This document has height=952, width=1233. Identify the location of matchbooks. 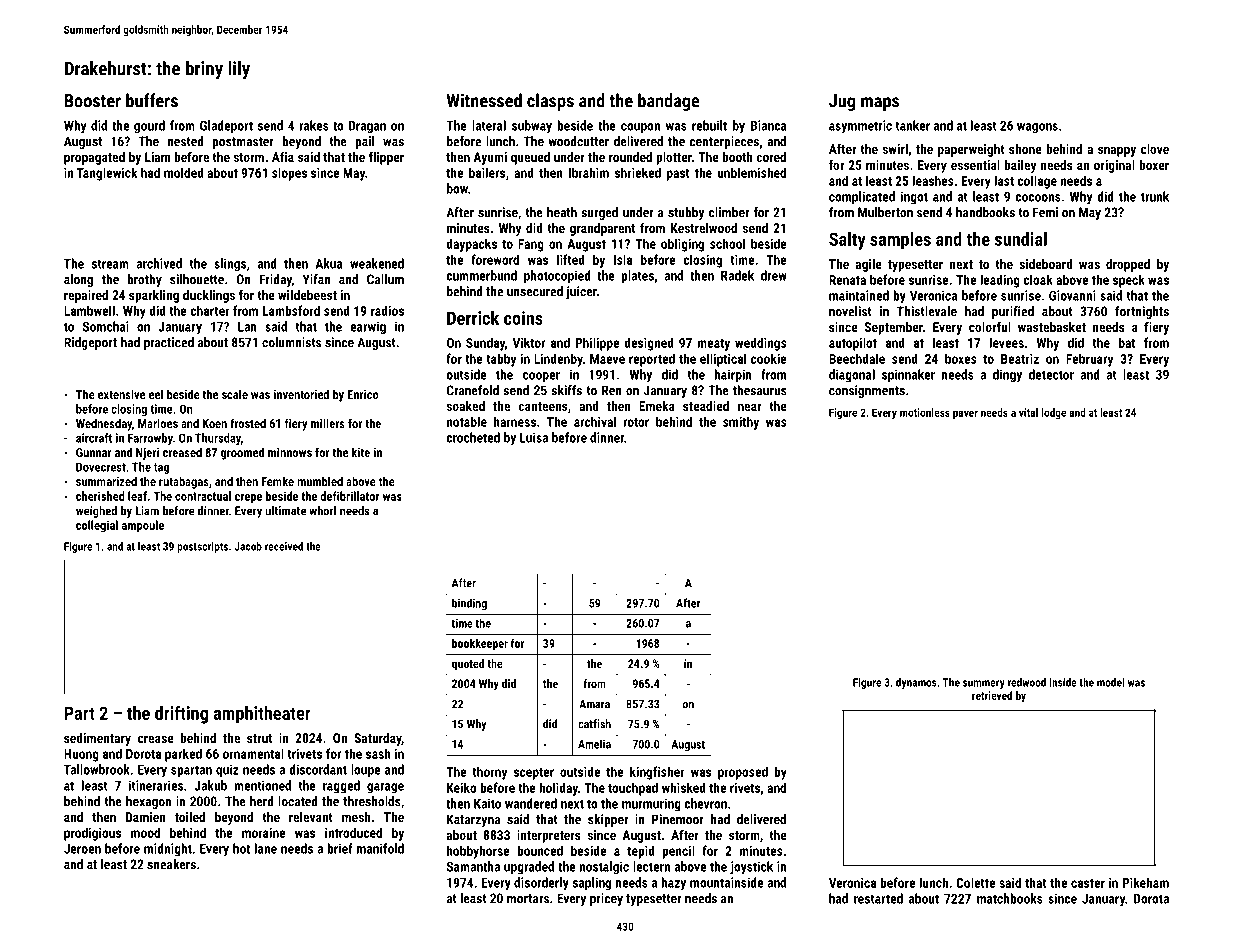
(1010, 898).
